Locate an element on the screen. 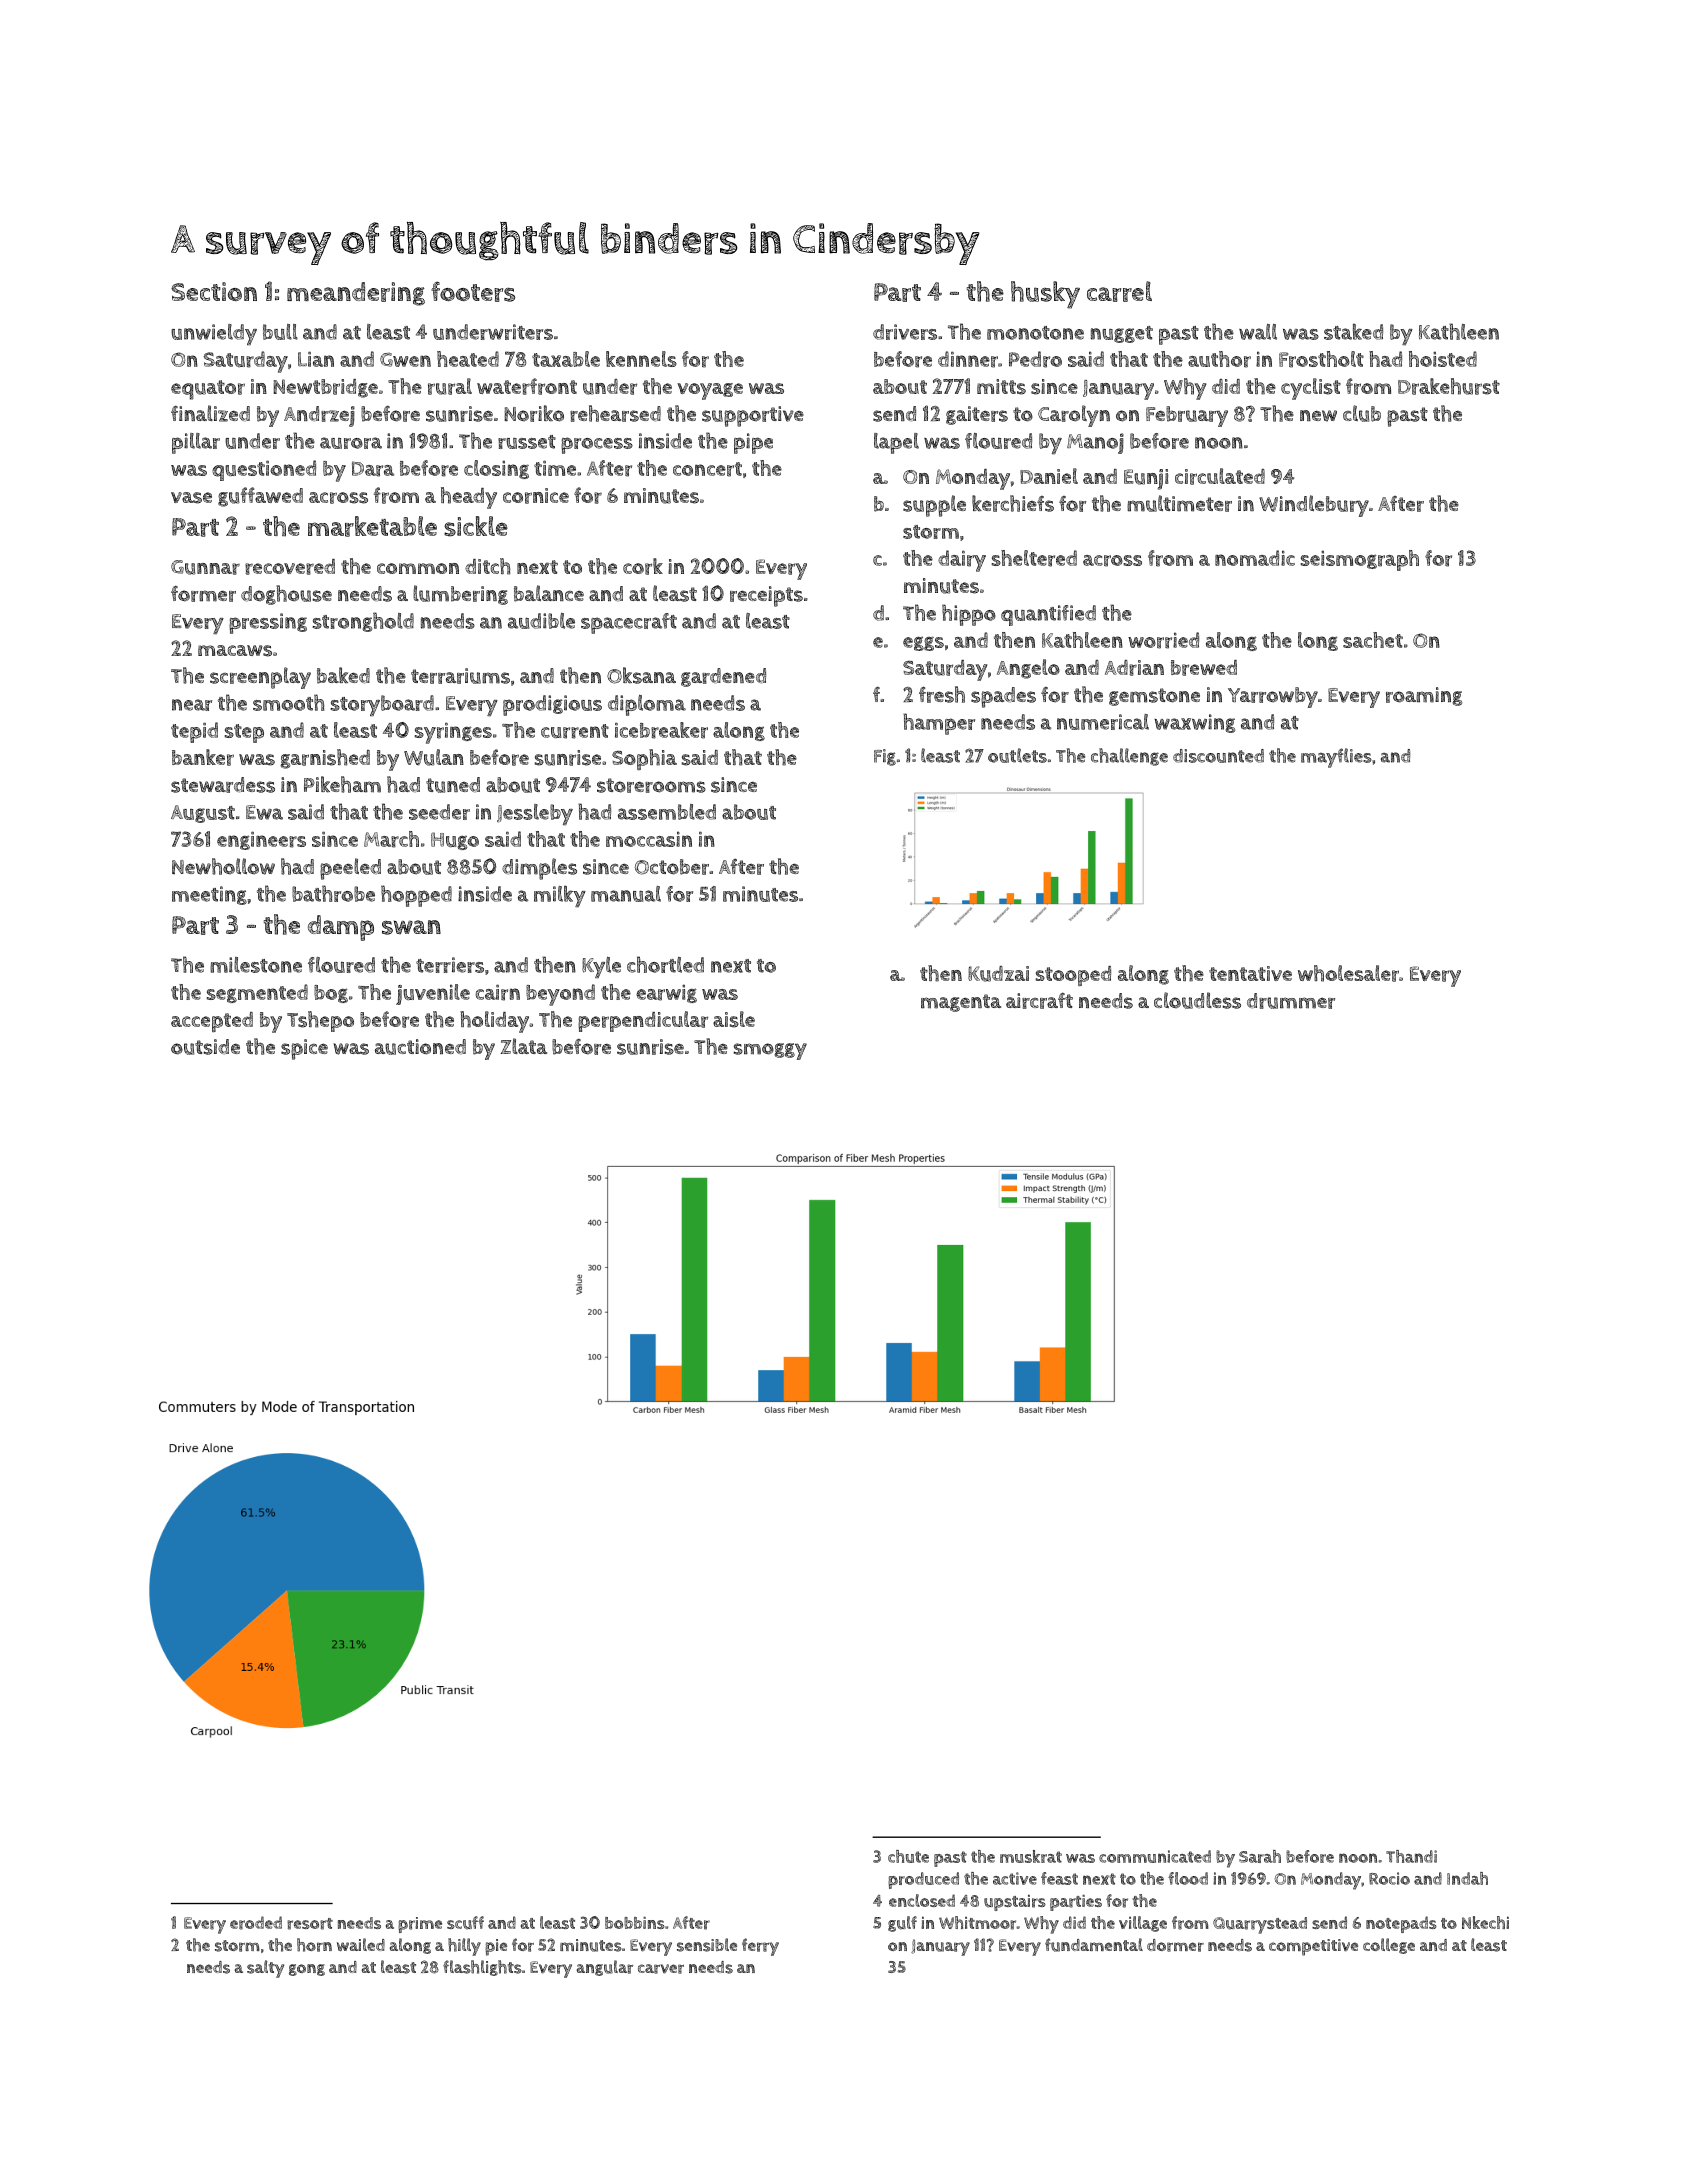  doghouse is located at coordinates (286, 595).
